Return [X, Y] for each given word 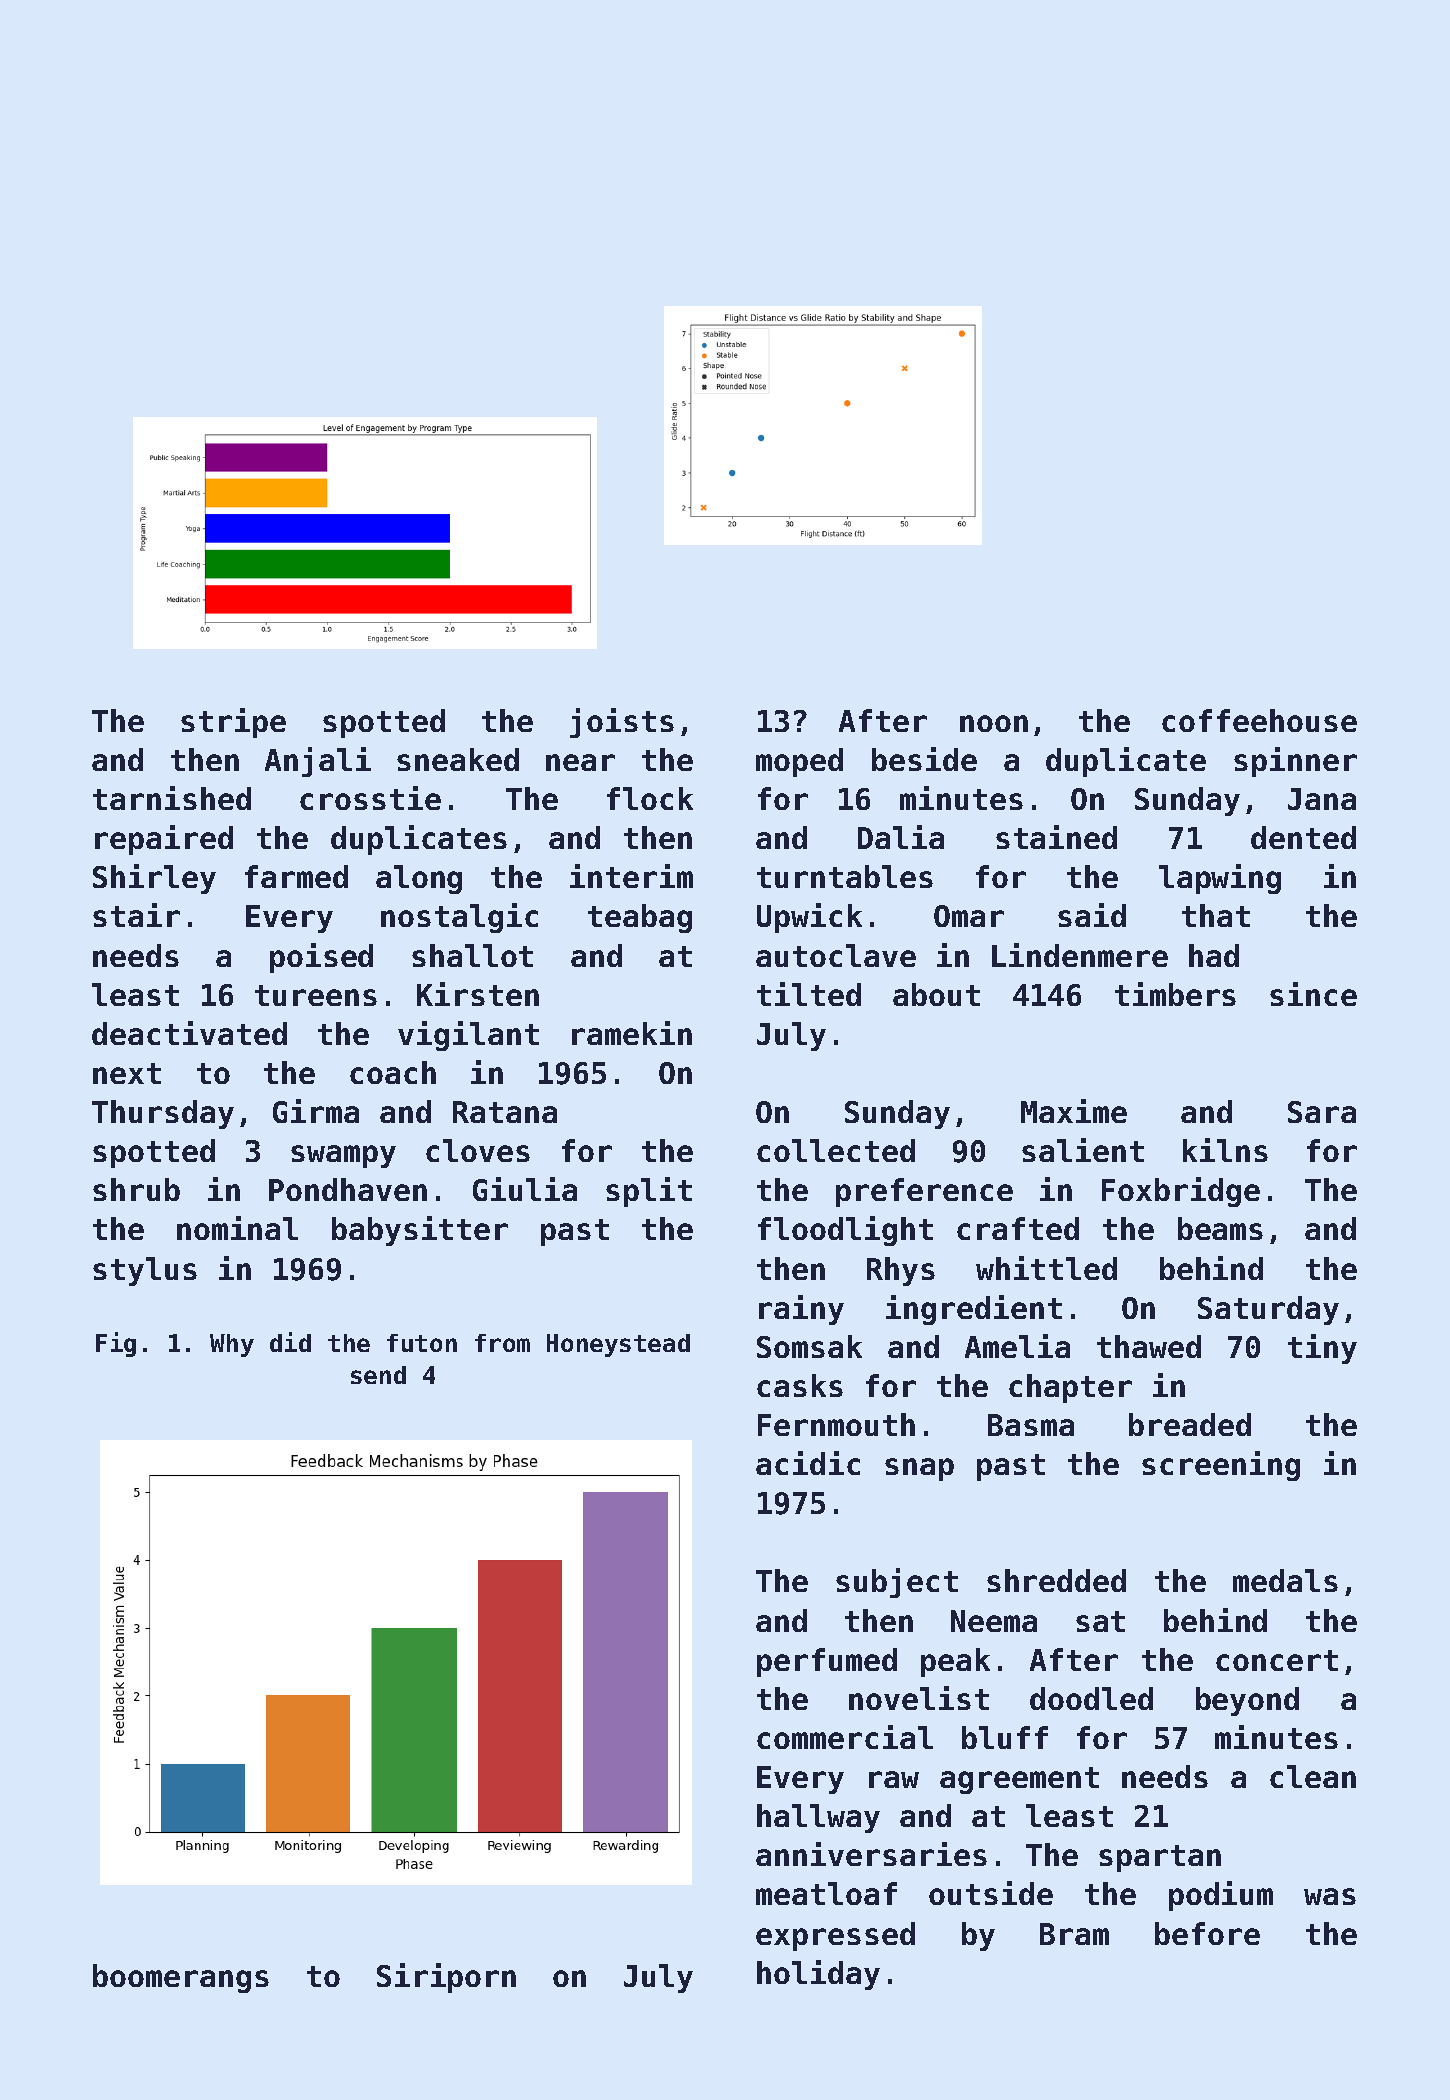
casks [800, 1385]
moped [799, 762]
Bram [1074, 1934]
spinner [1295, 762]
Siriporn [446, 1978]
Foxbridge [1181, 1192]
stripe [233, 723]
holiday [818, 1975]
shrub [136, 1189]
